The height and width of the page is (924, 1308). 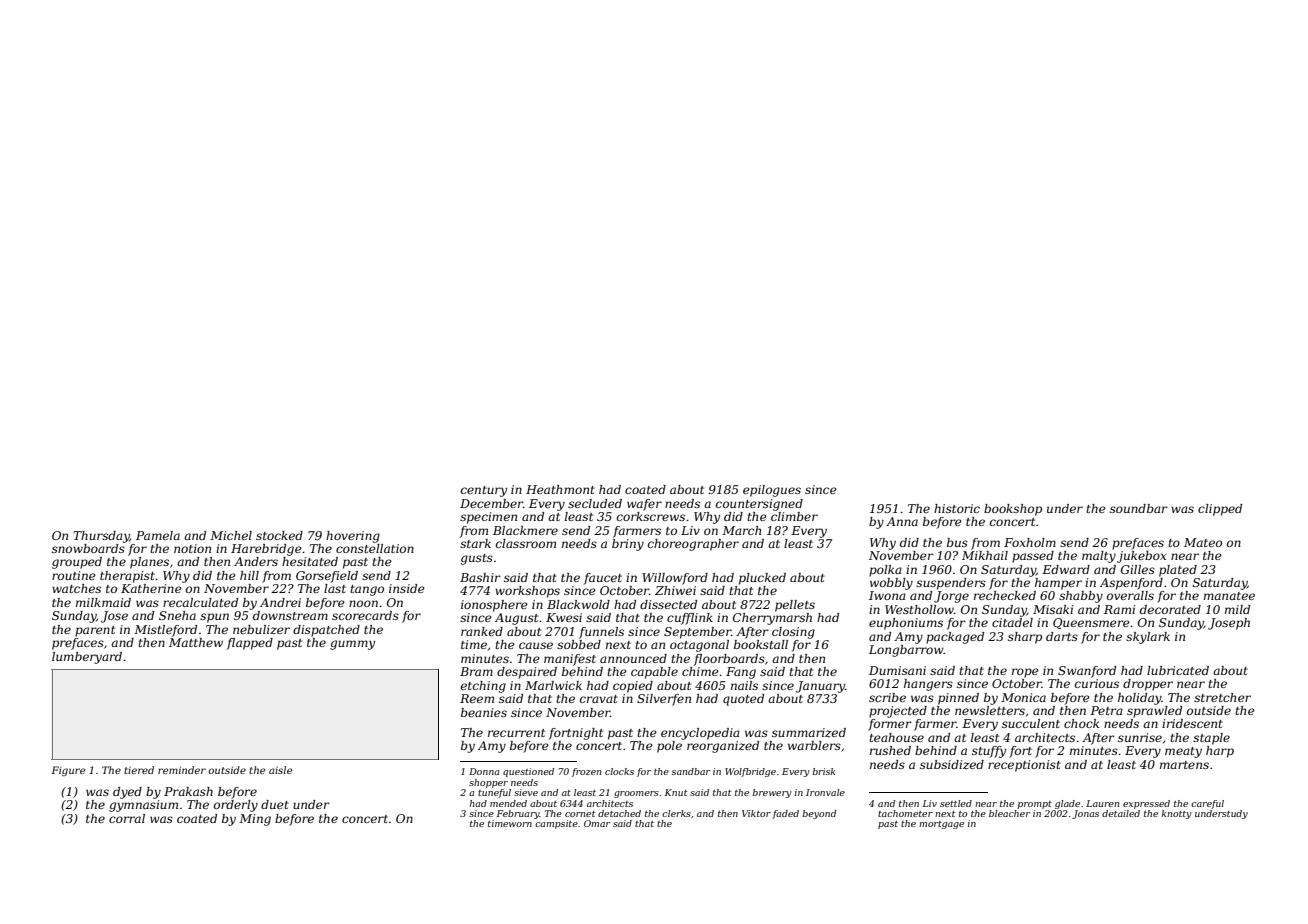 What do you see at coordinates (772, 491) in the page?
I see `epilogues` at bounding box center [772, 491].
